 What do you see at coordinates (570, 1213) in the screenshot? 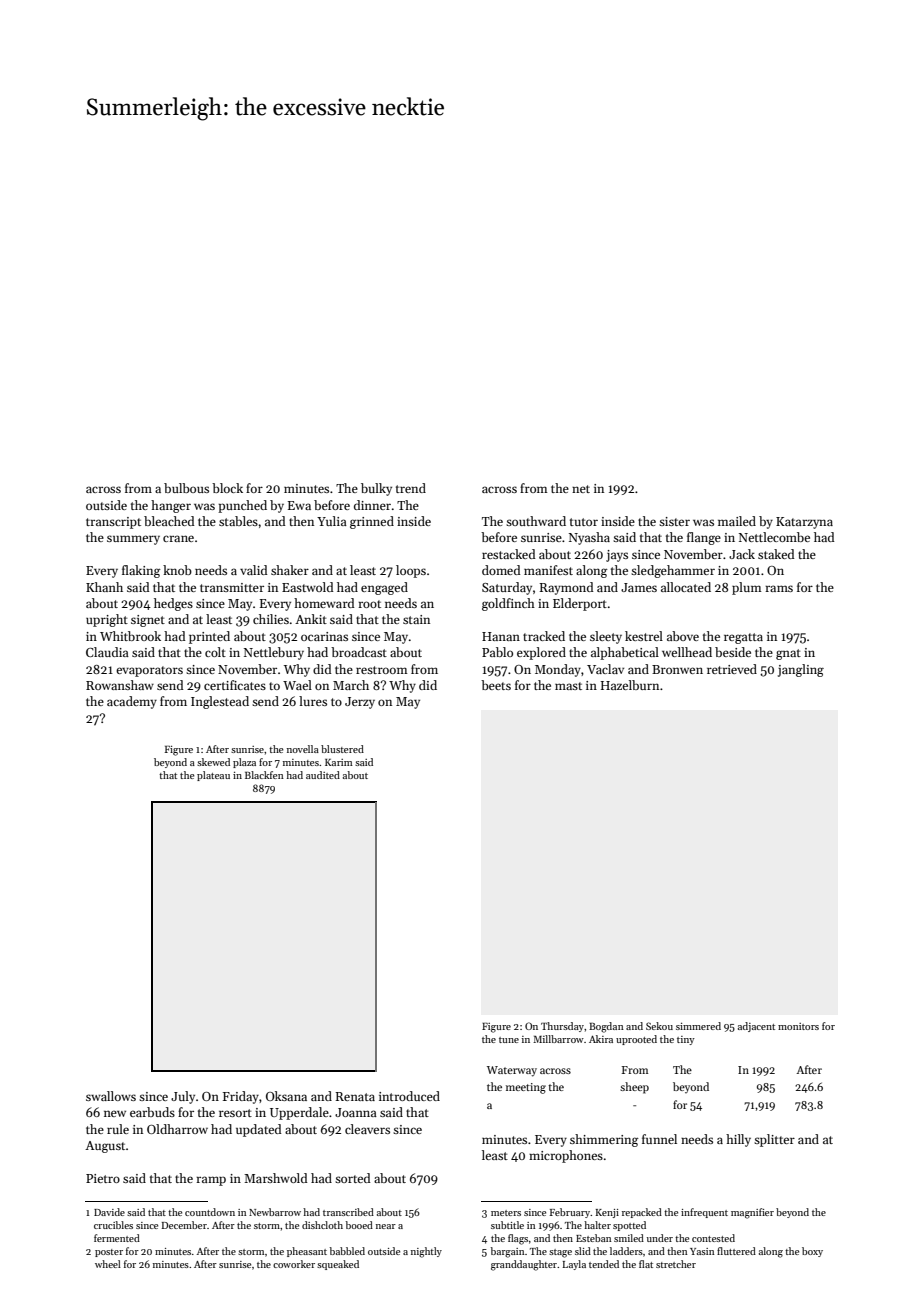
I see `February` at bounding box center [570, 1213].
